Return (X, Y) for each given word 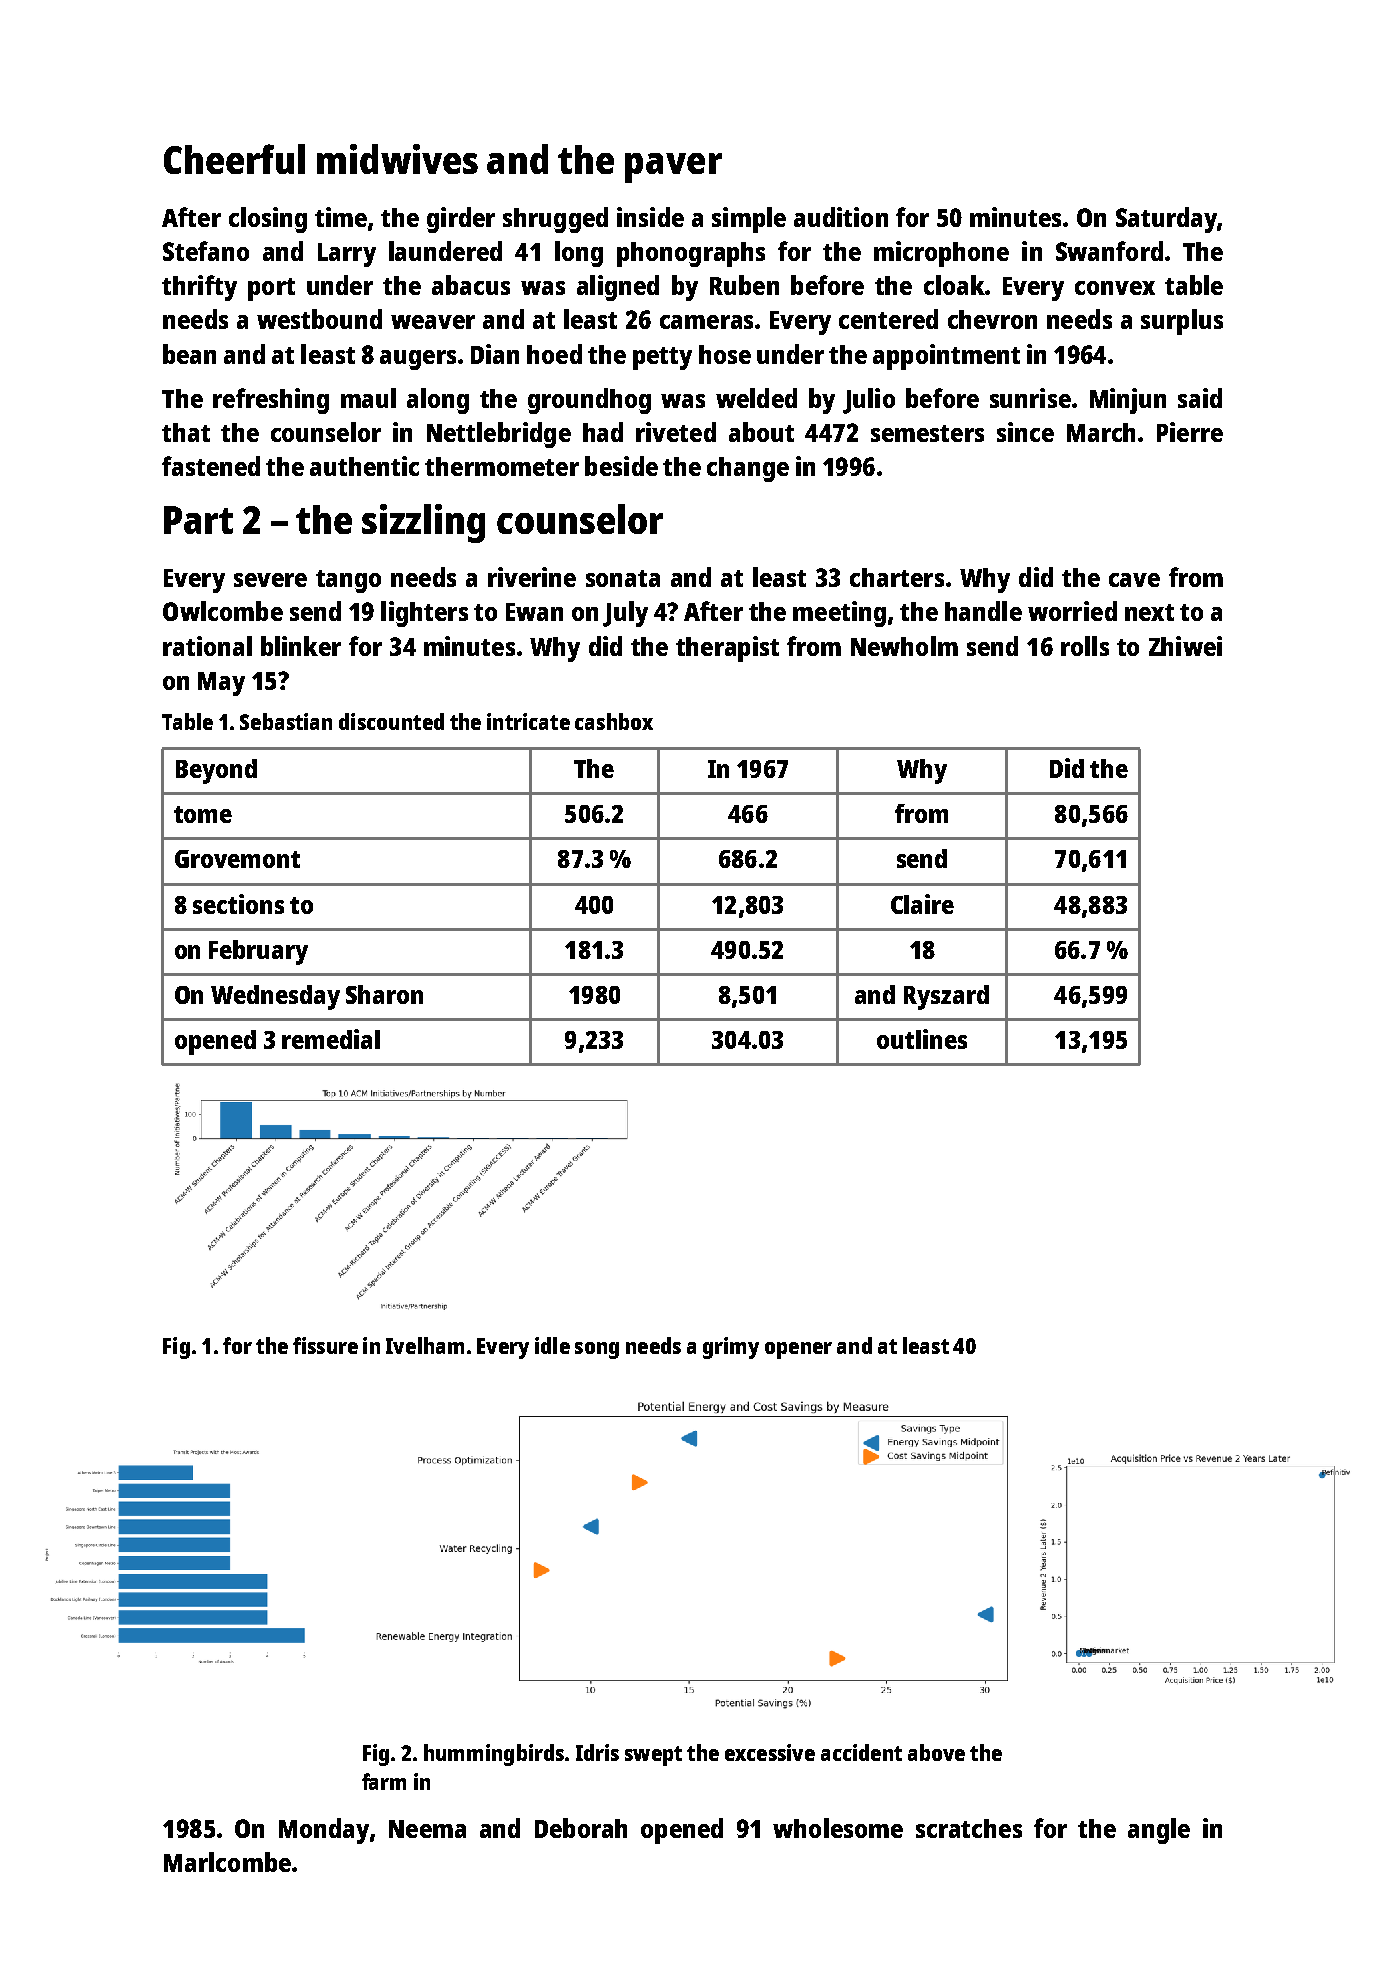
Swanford (1109, 251)
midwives (397, 159)
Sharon (384, 994)
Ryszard (946, 997)
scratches (969, 1828)
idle (552, 1345)
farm (384, 1781)
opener (798, 1350)
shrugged (555, 220)
